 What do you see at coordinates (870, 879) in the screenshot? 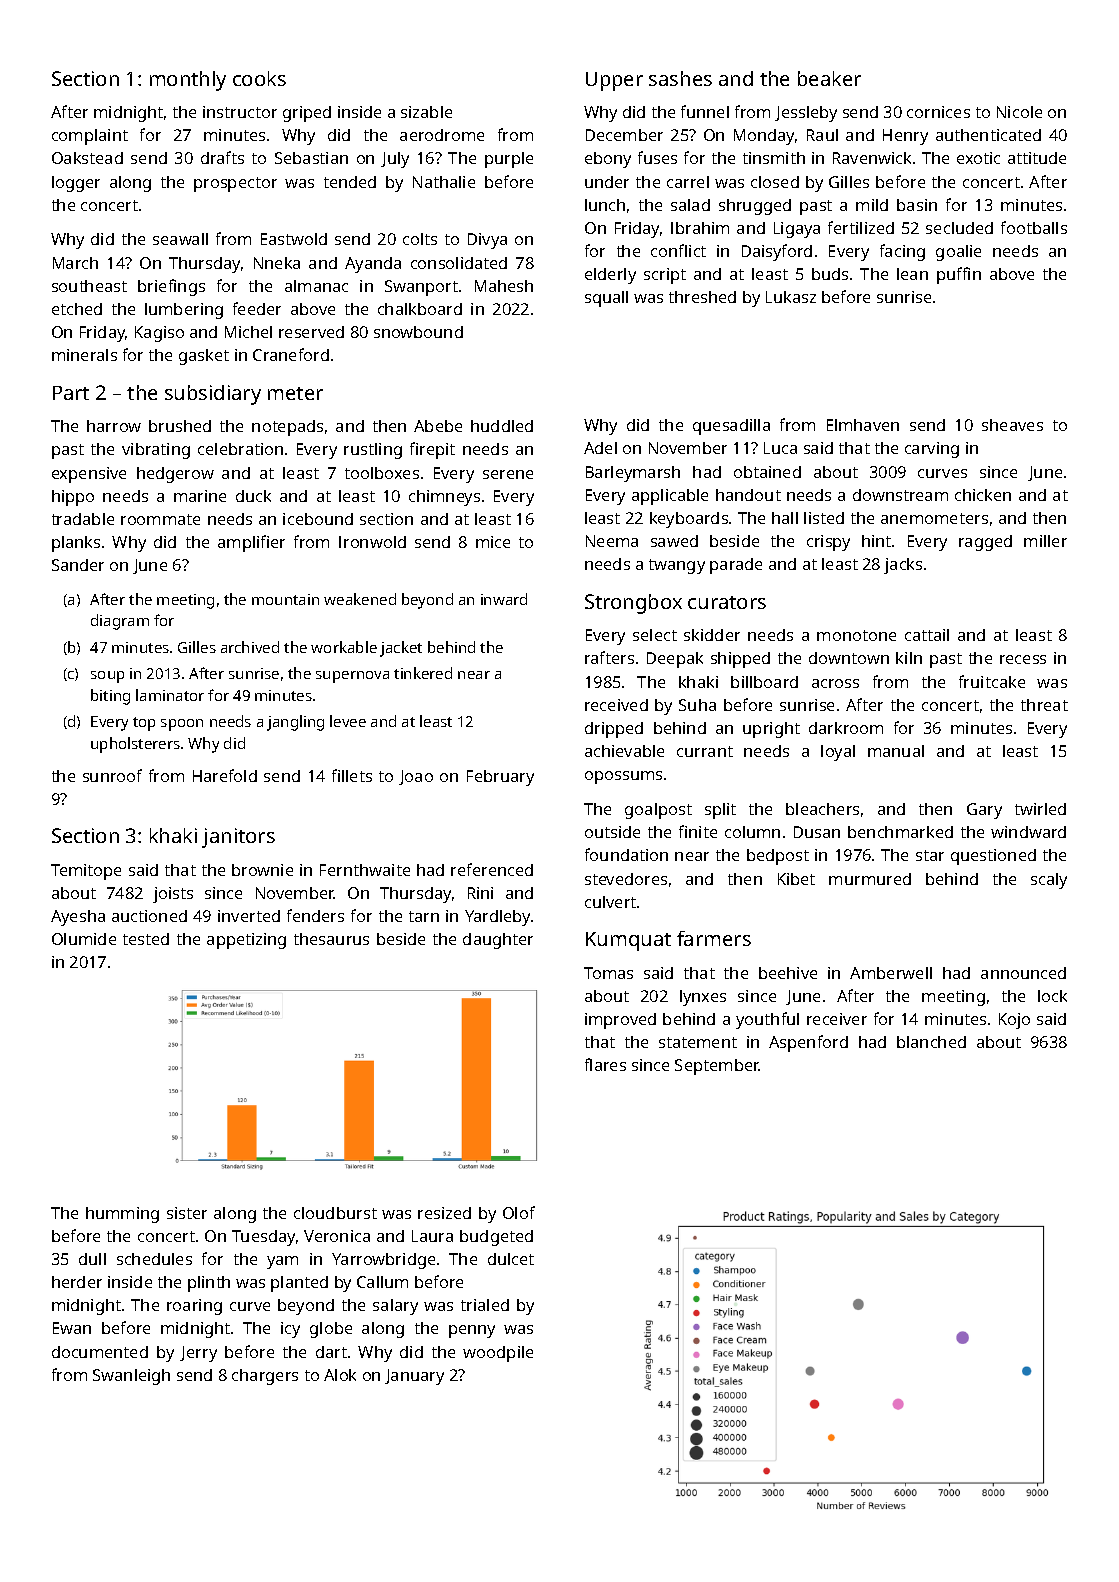
I see `murmured` at bounding box center [870, 879].
